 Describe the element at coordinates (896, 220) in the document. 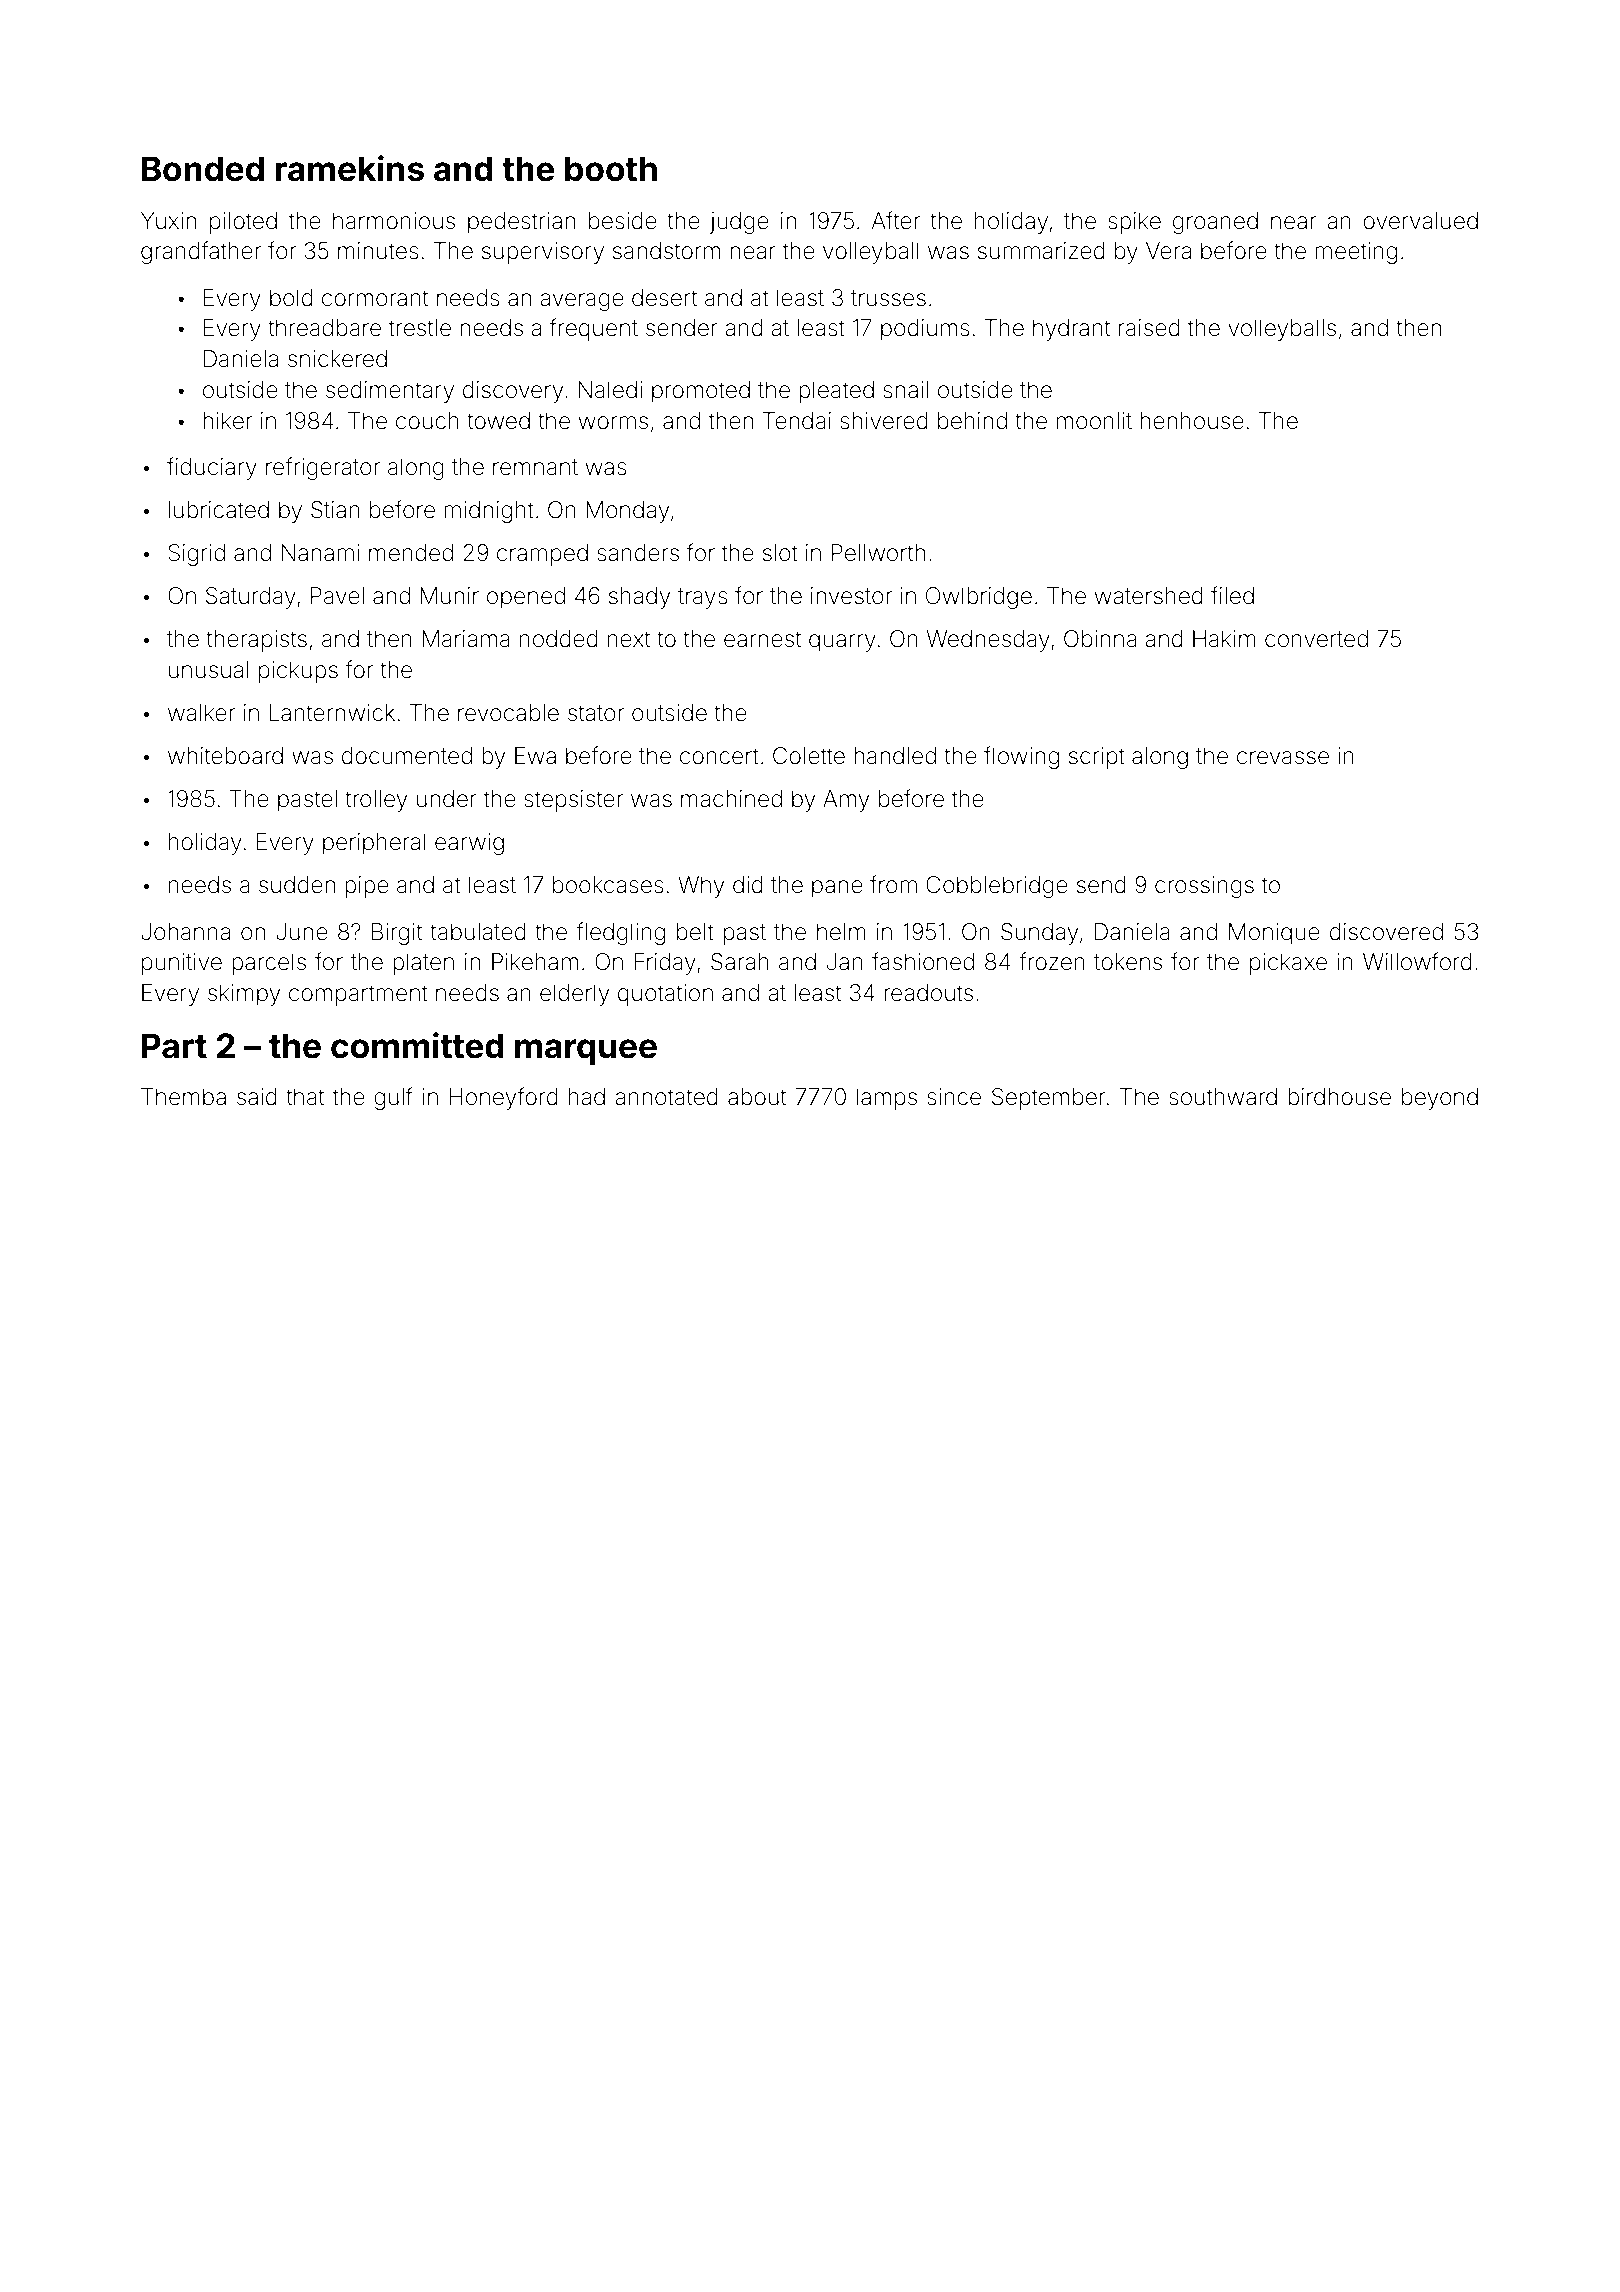

I see `After` at that location.
